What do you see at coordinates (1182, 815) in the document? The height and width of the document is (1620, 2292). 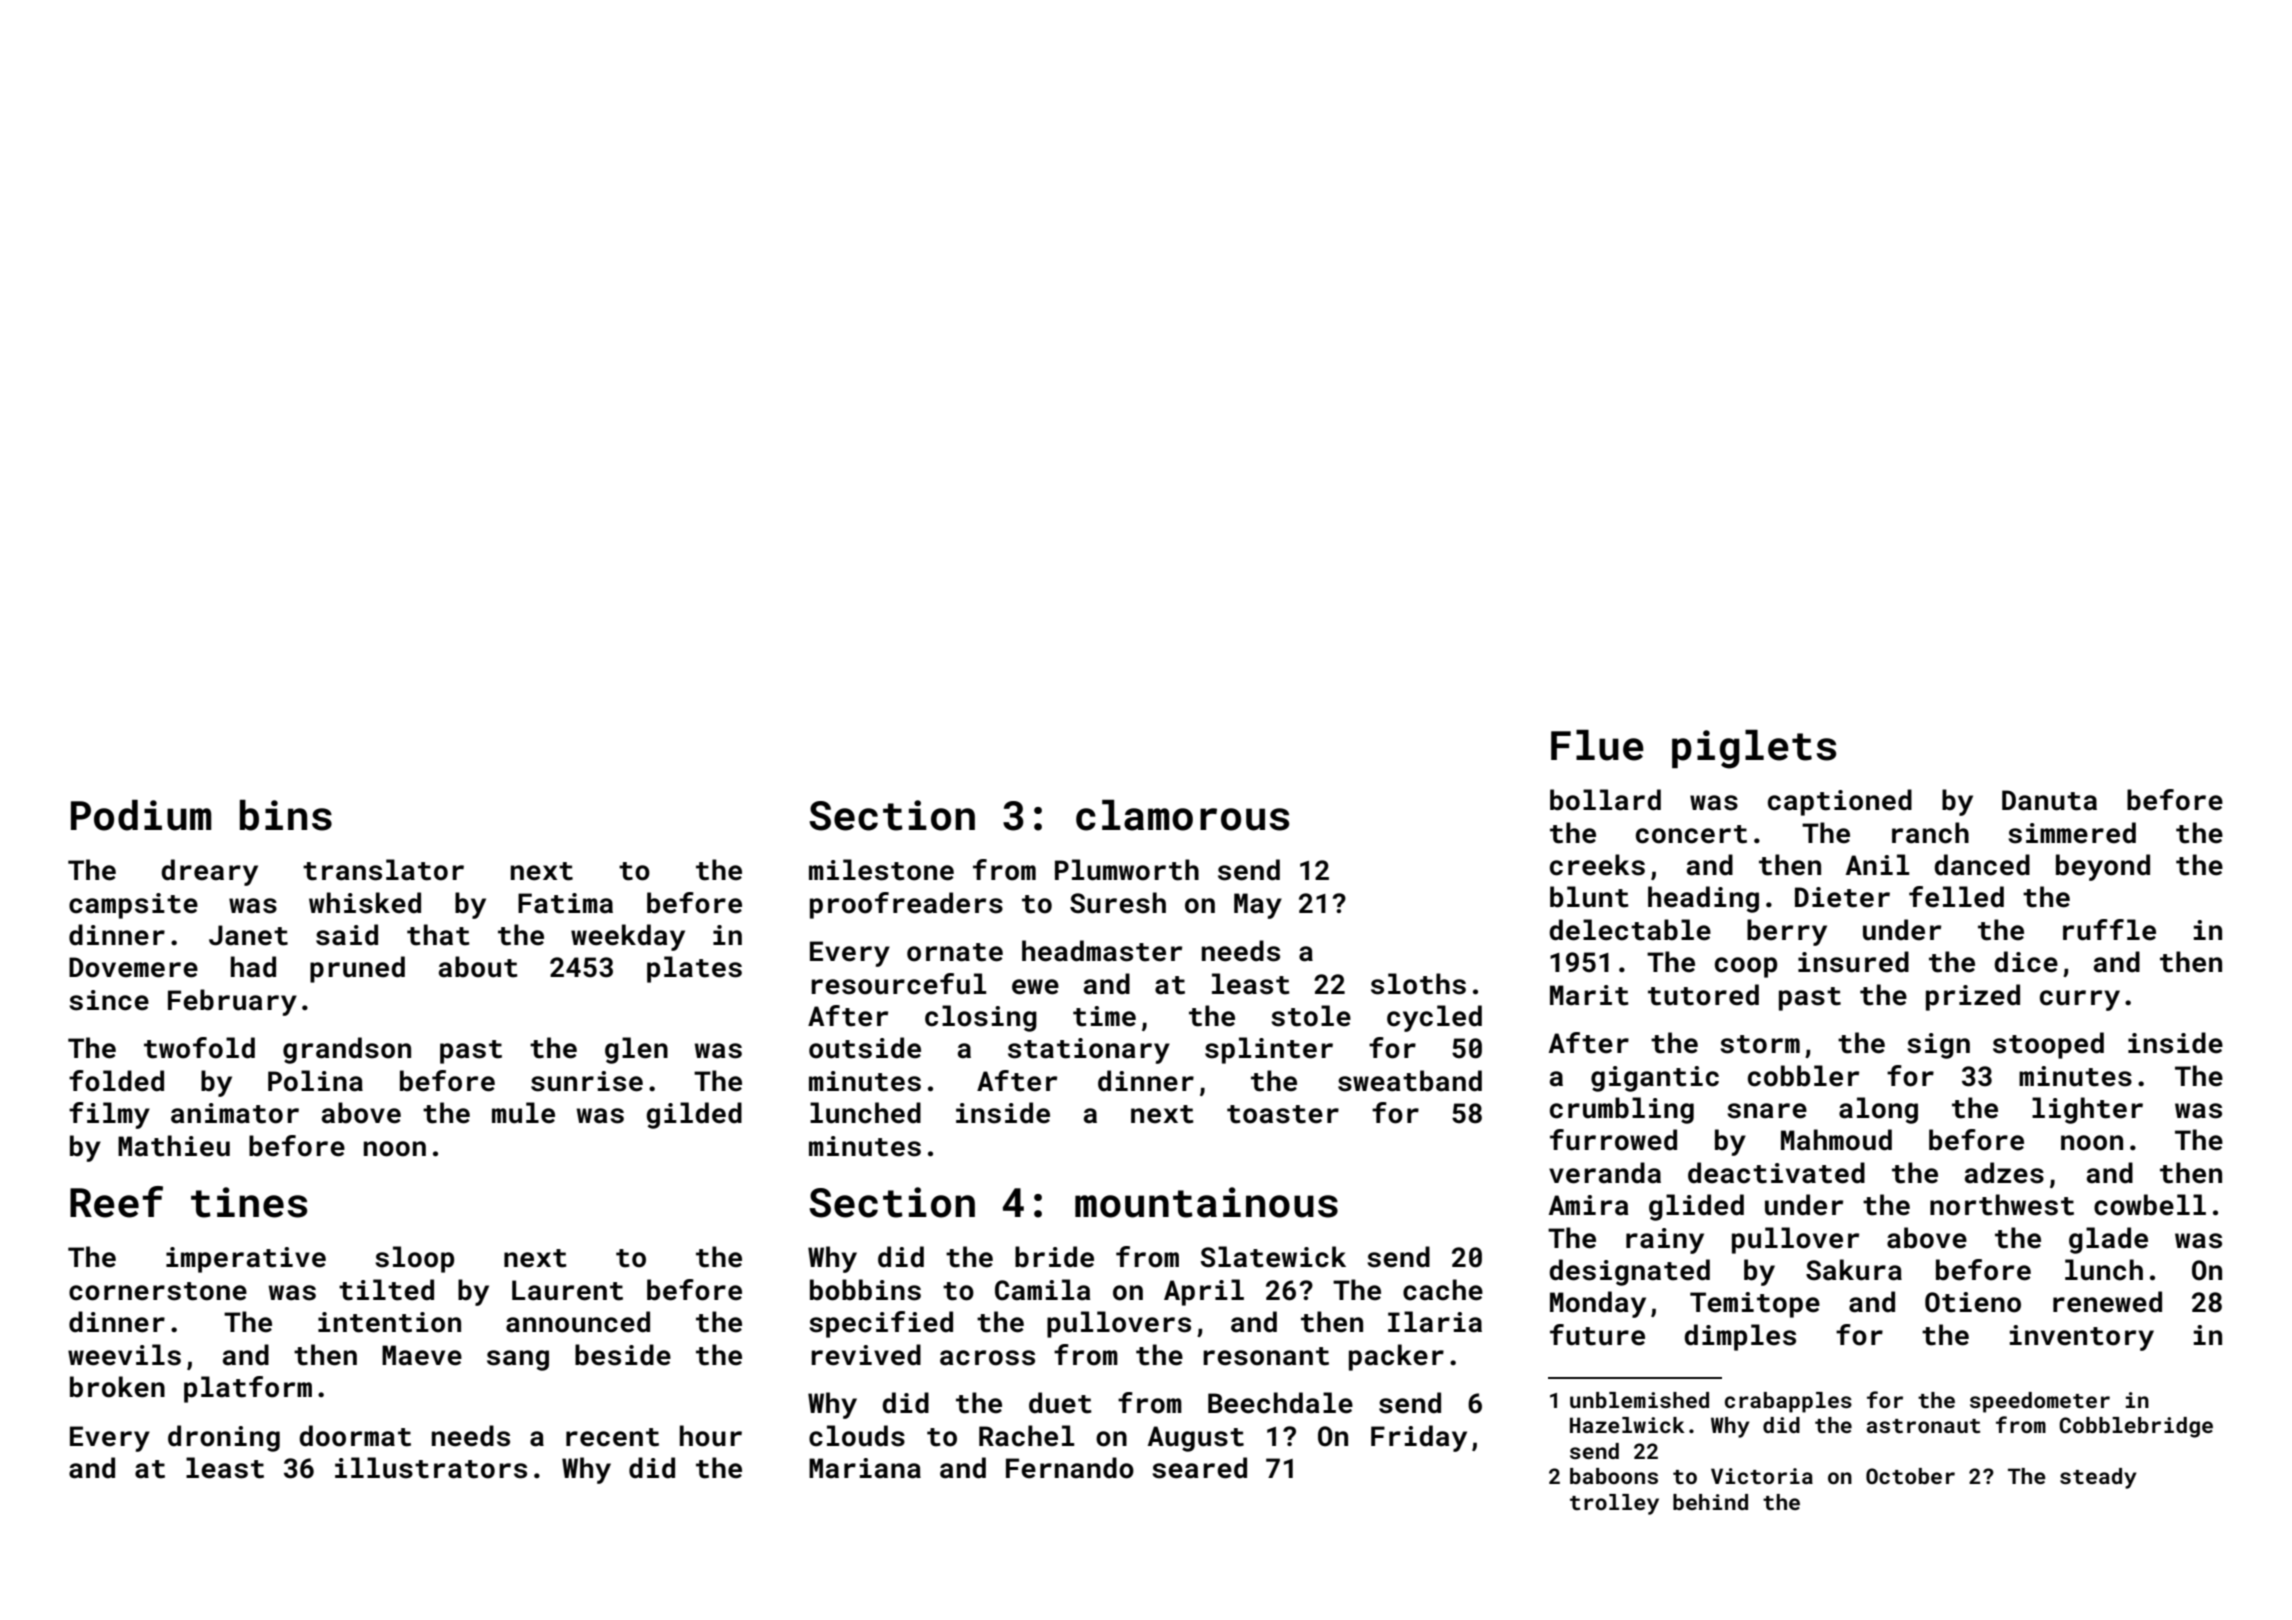 I see `clamorous` at bounding box center [1182, 815].
